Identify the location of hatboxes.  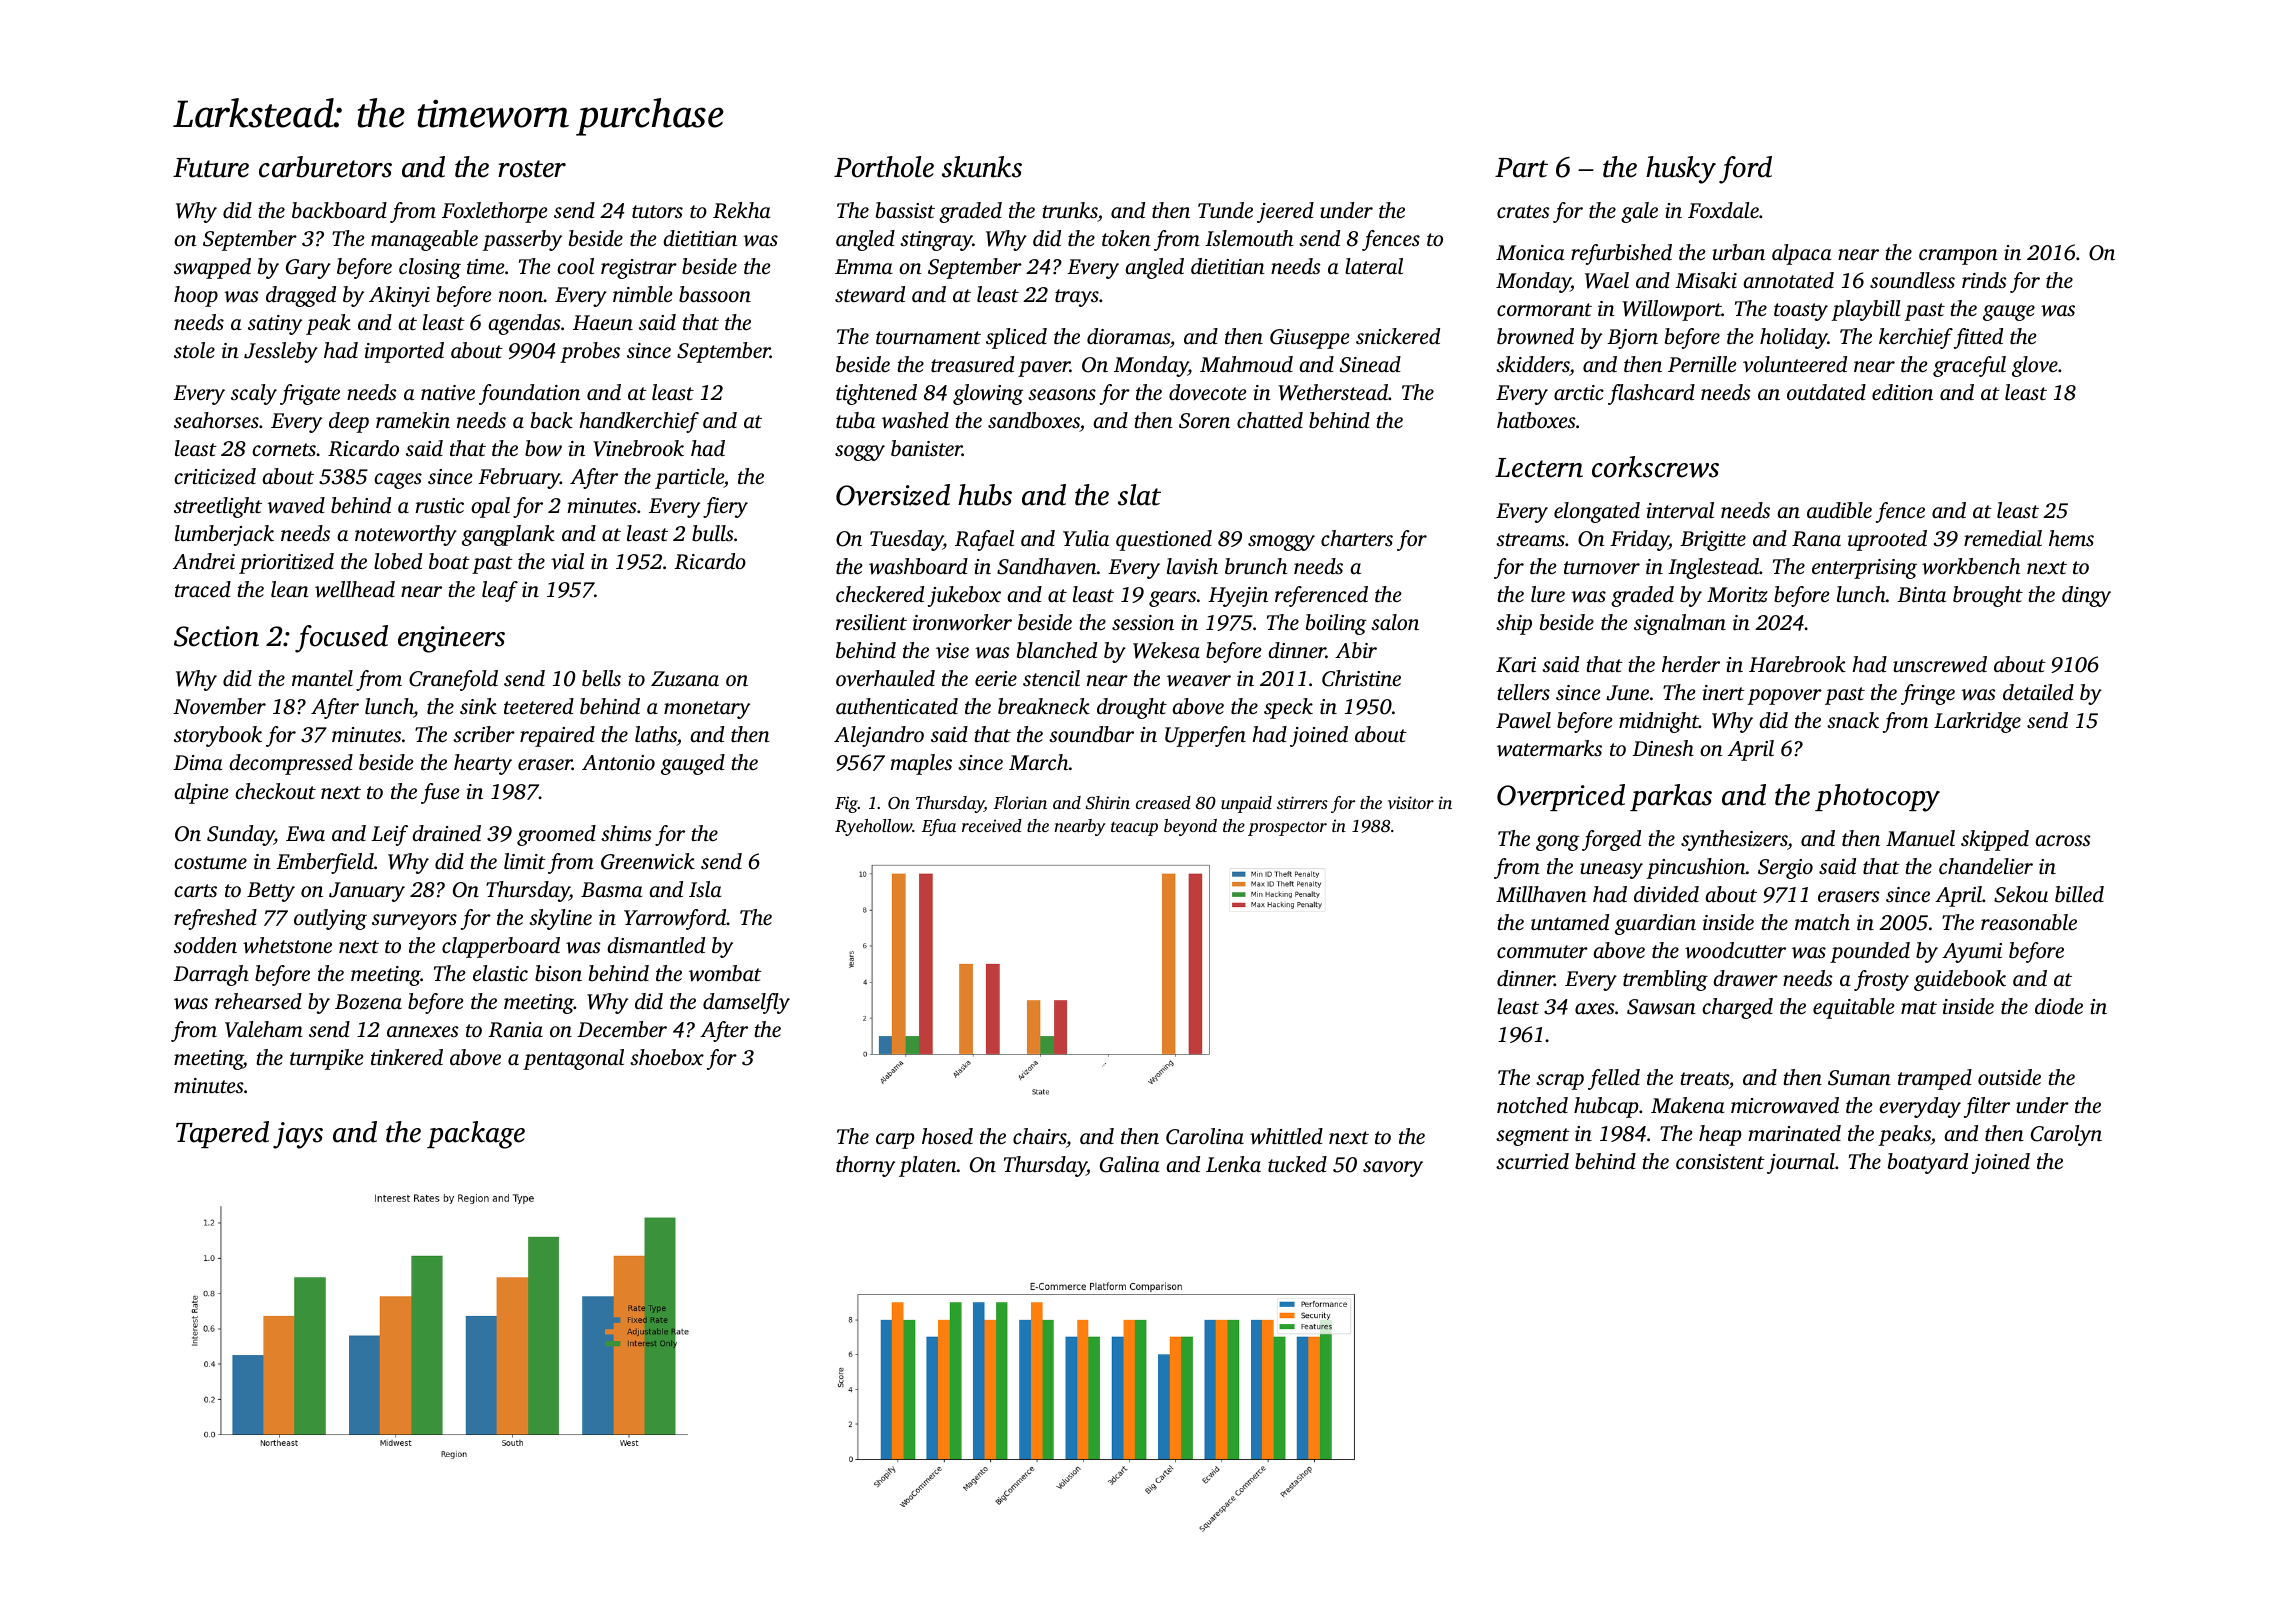
(1536, 420).
